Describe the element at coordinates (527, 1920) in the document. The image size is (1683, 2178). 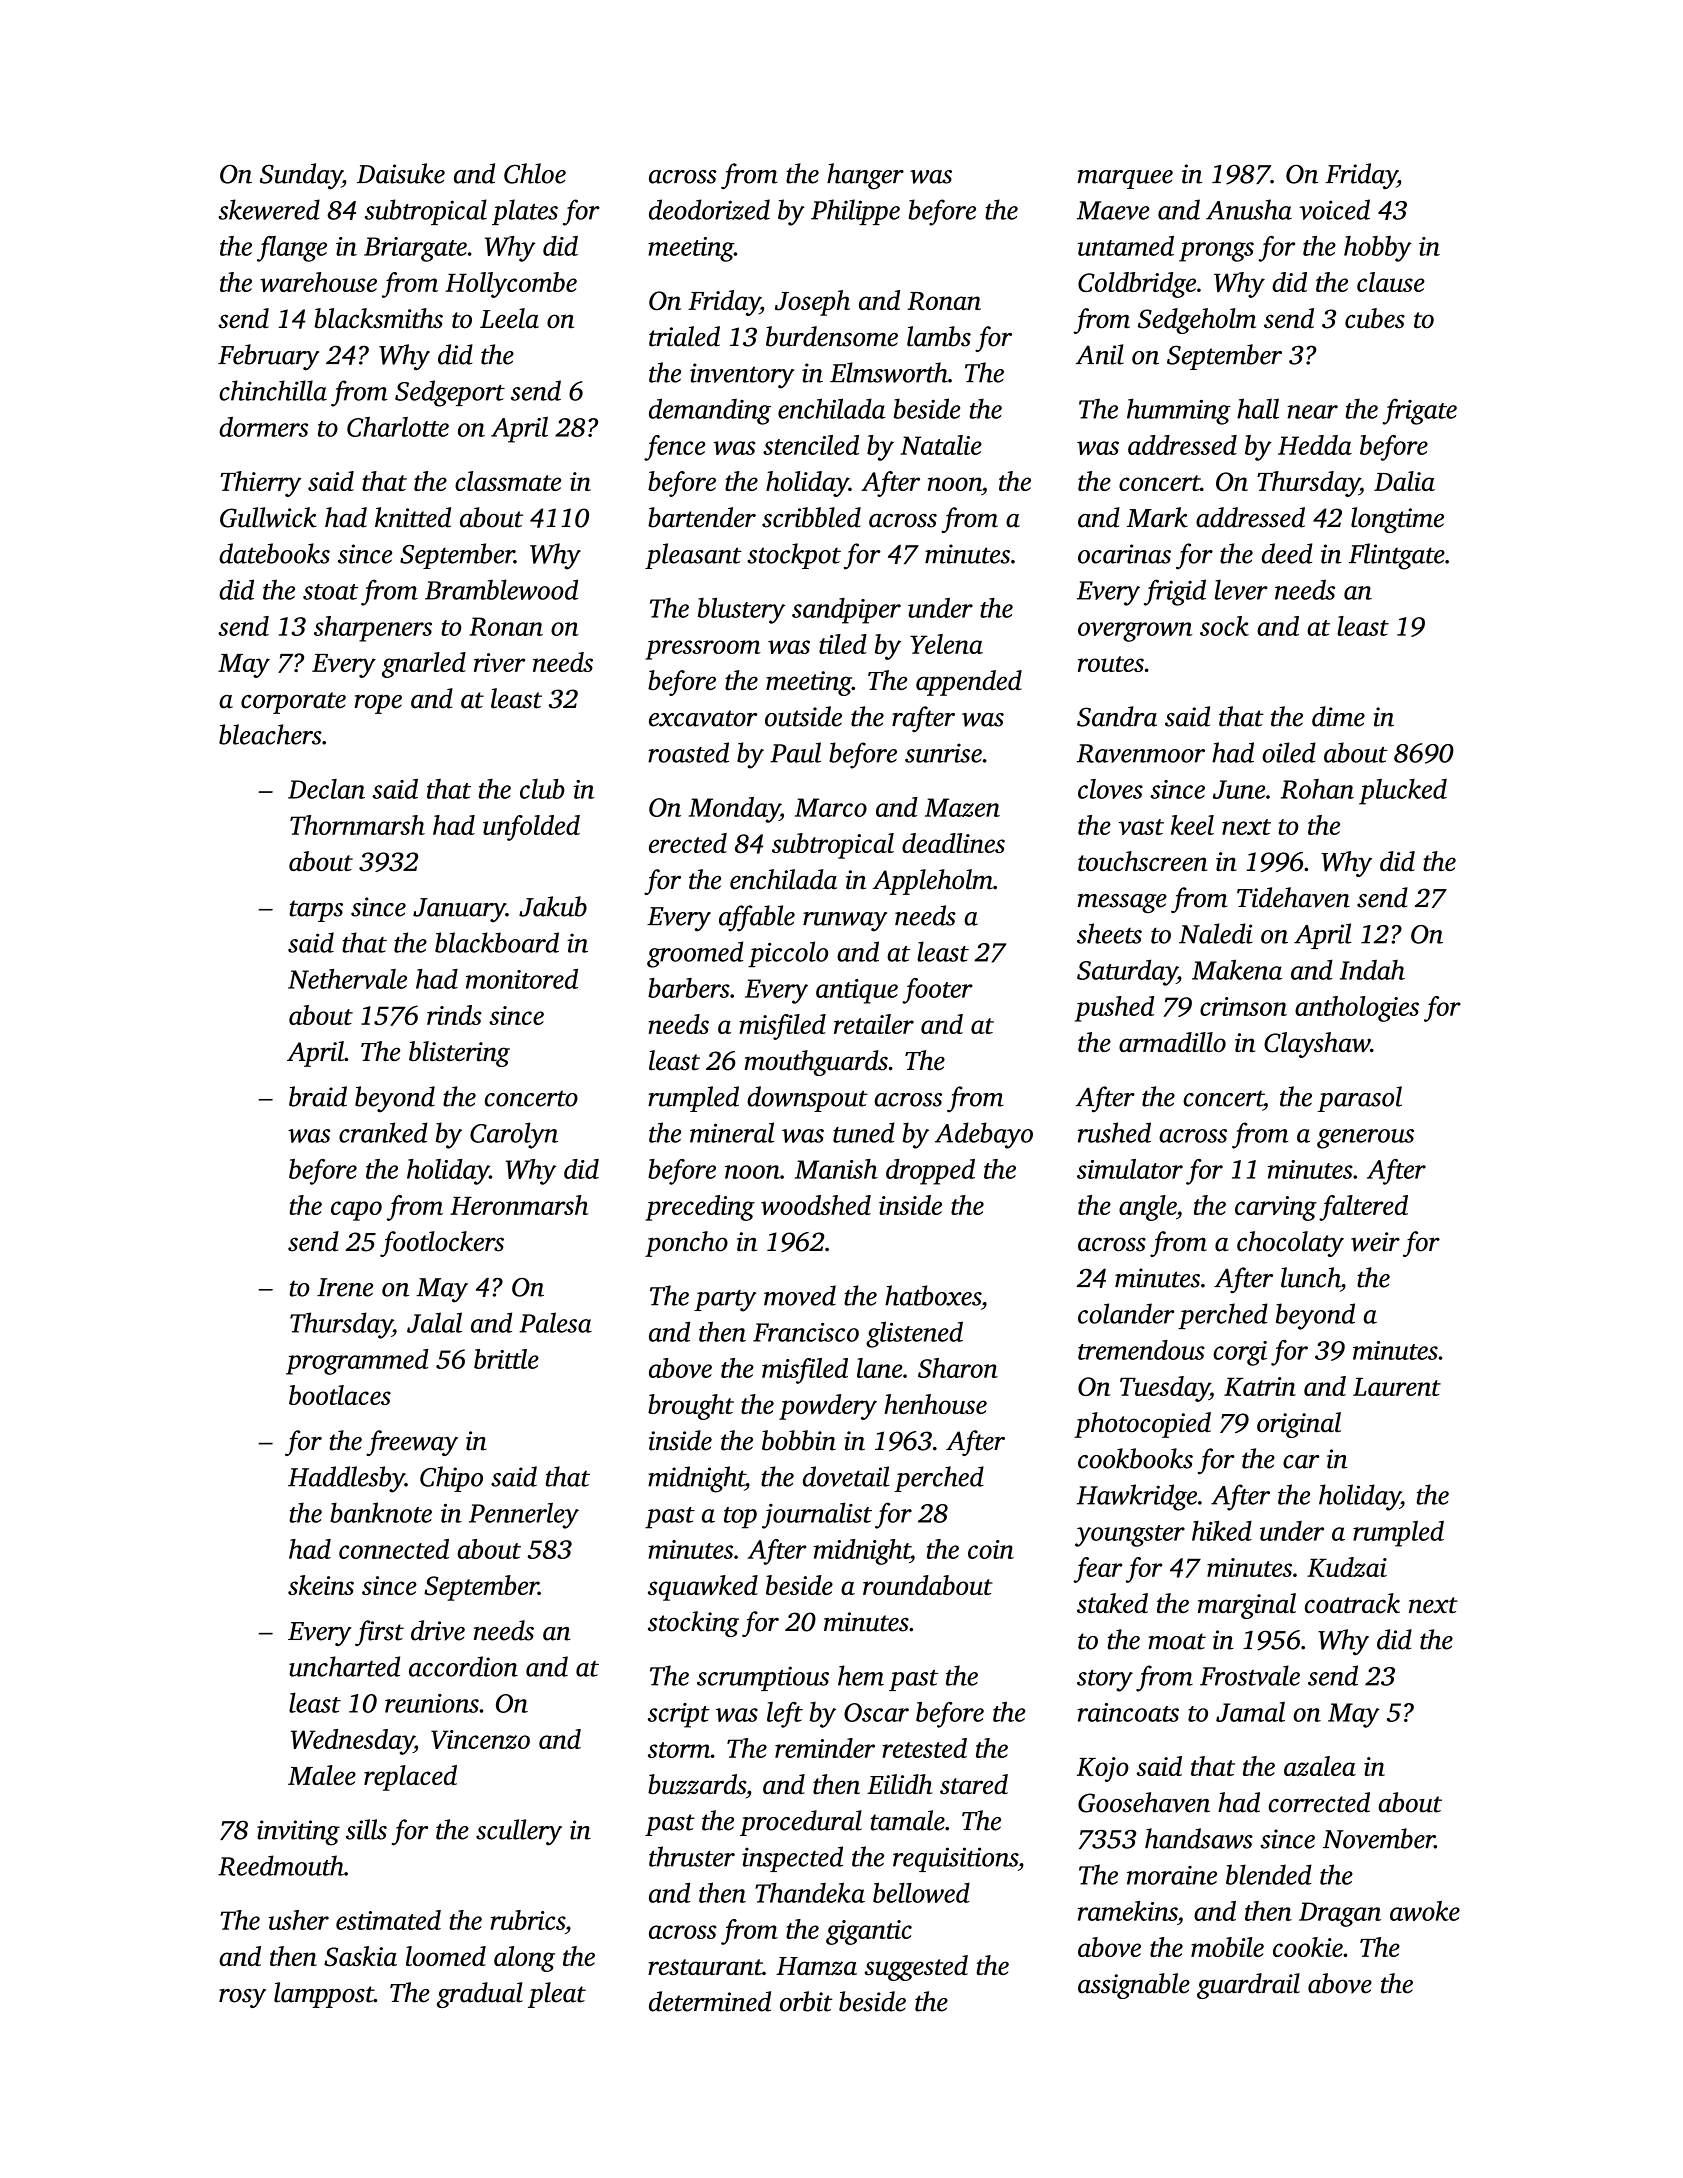
I see `rubrics` at that location.
